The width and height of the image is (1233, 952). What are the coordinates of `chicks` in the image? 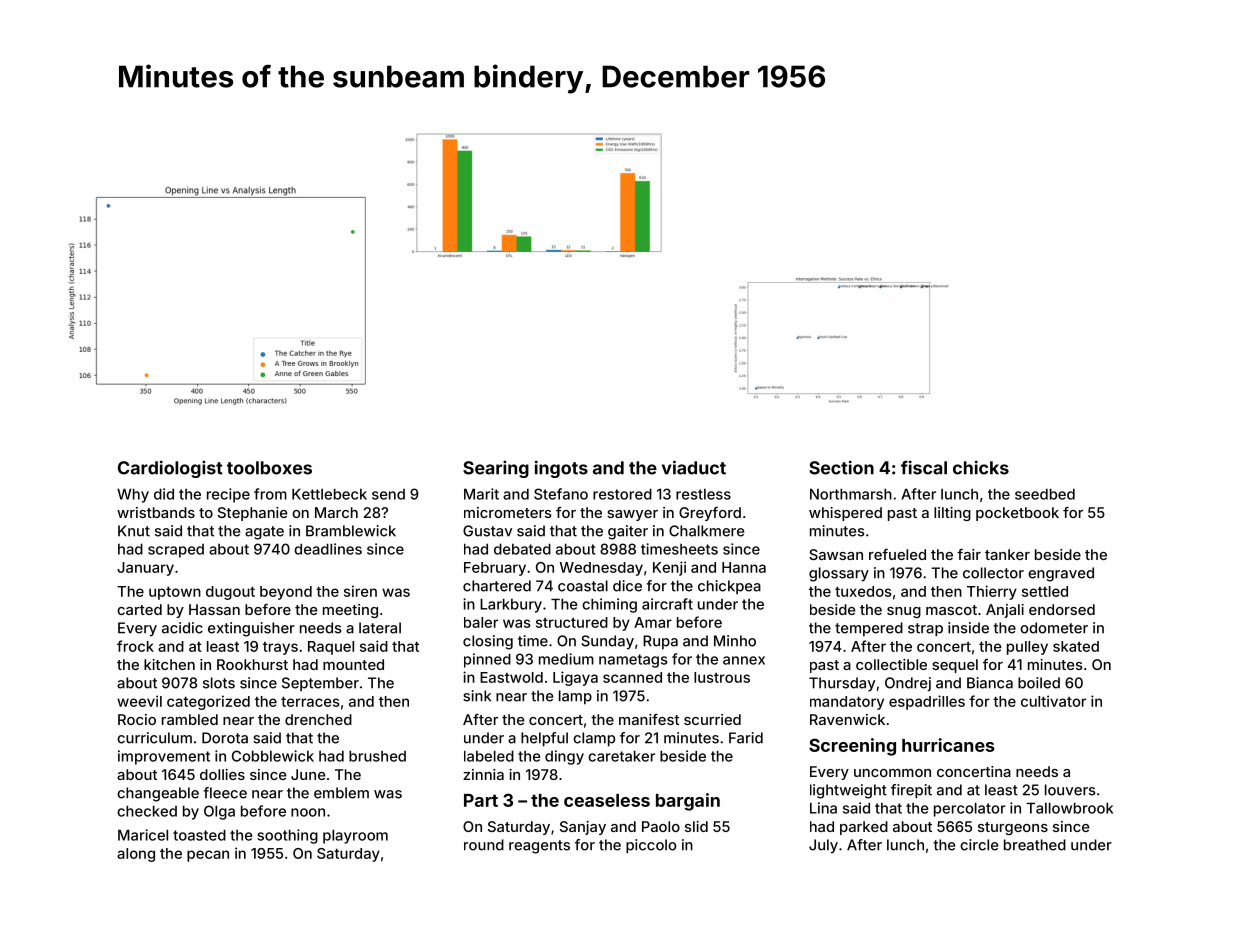 It's located at (981, 467).
